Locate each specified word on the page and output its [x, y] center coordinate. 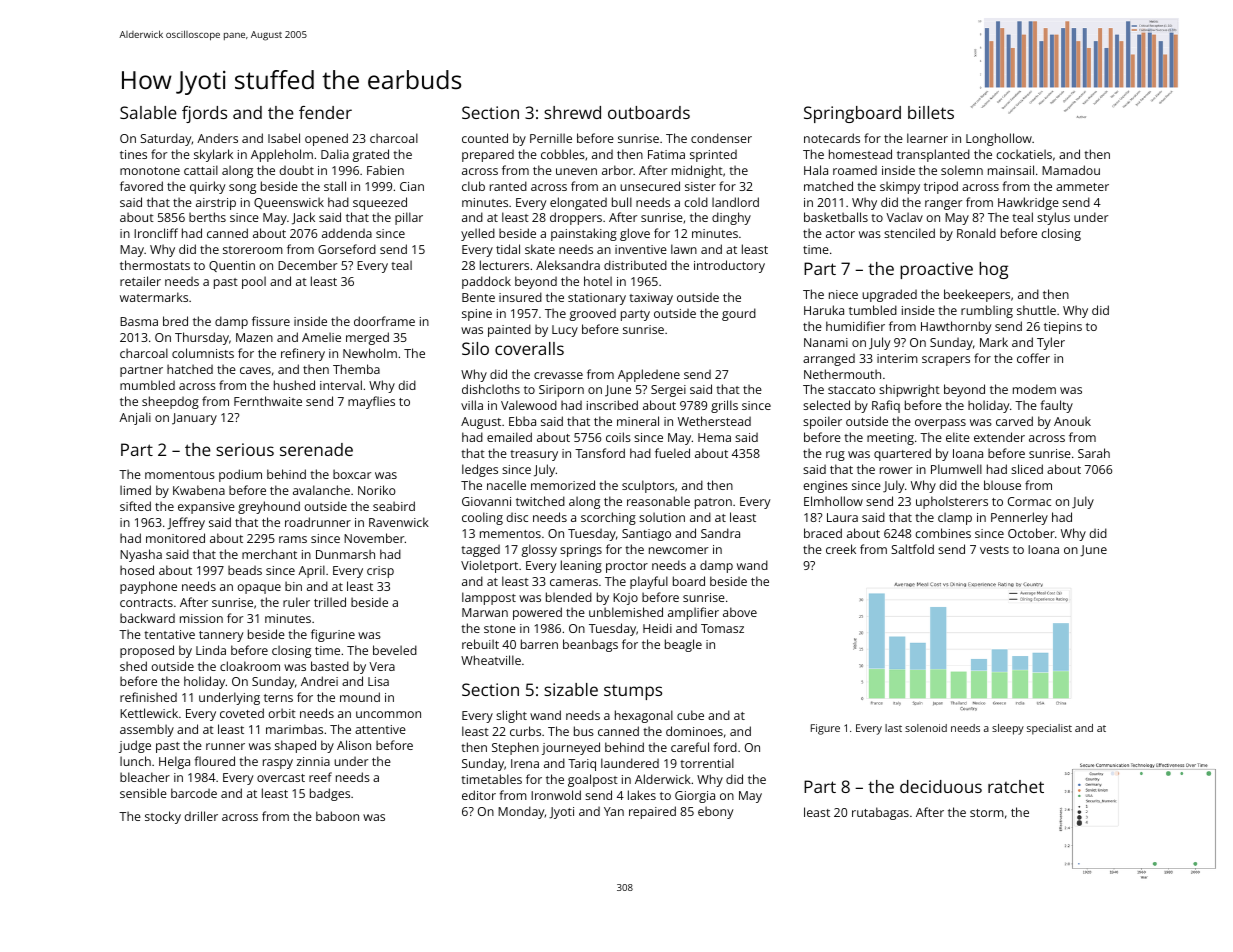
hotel [598, 281]
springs [581, 551]
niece [843, 294]
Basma [139, 321]
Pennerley [1019, 518]
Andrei [319, 681]
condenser [721, 138]
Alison [354, 745]
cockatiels [1024, 154]
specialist [1049, 729]
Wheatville [491, 660]
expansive [206, 508]
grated [371, 155]
